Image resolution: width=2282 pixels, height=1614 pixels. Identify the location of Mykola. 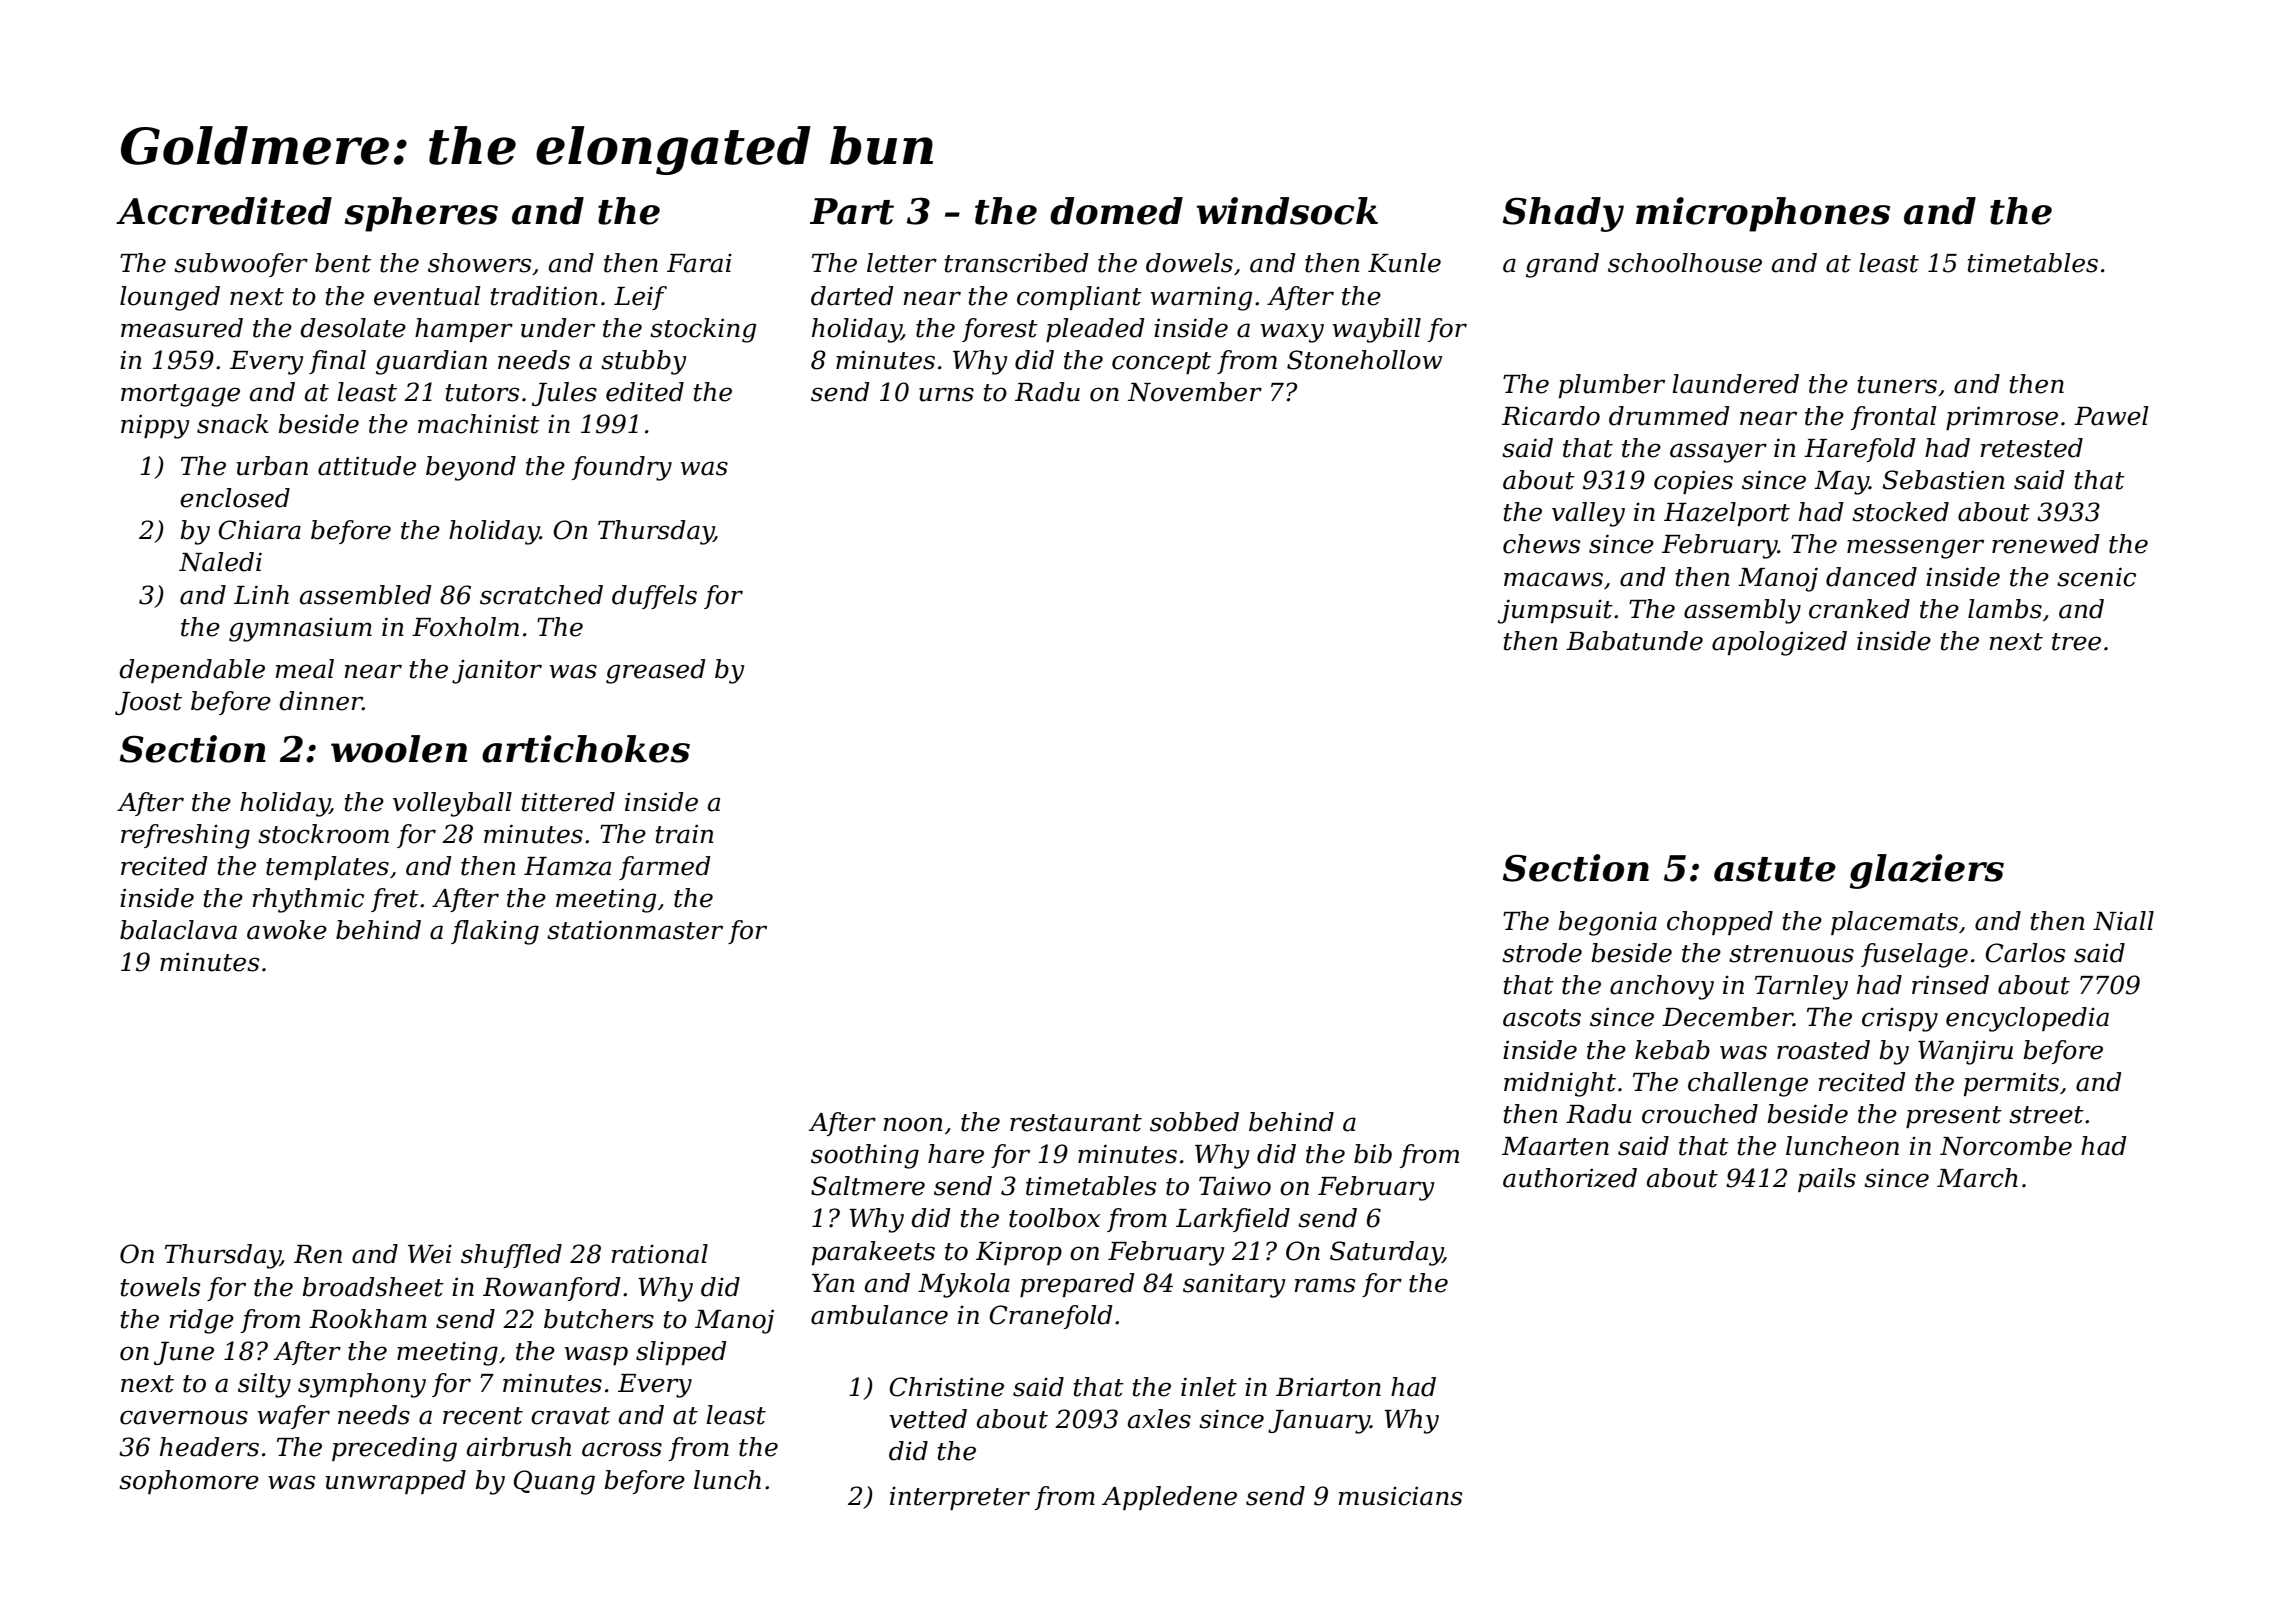
(964, 1285).
